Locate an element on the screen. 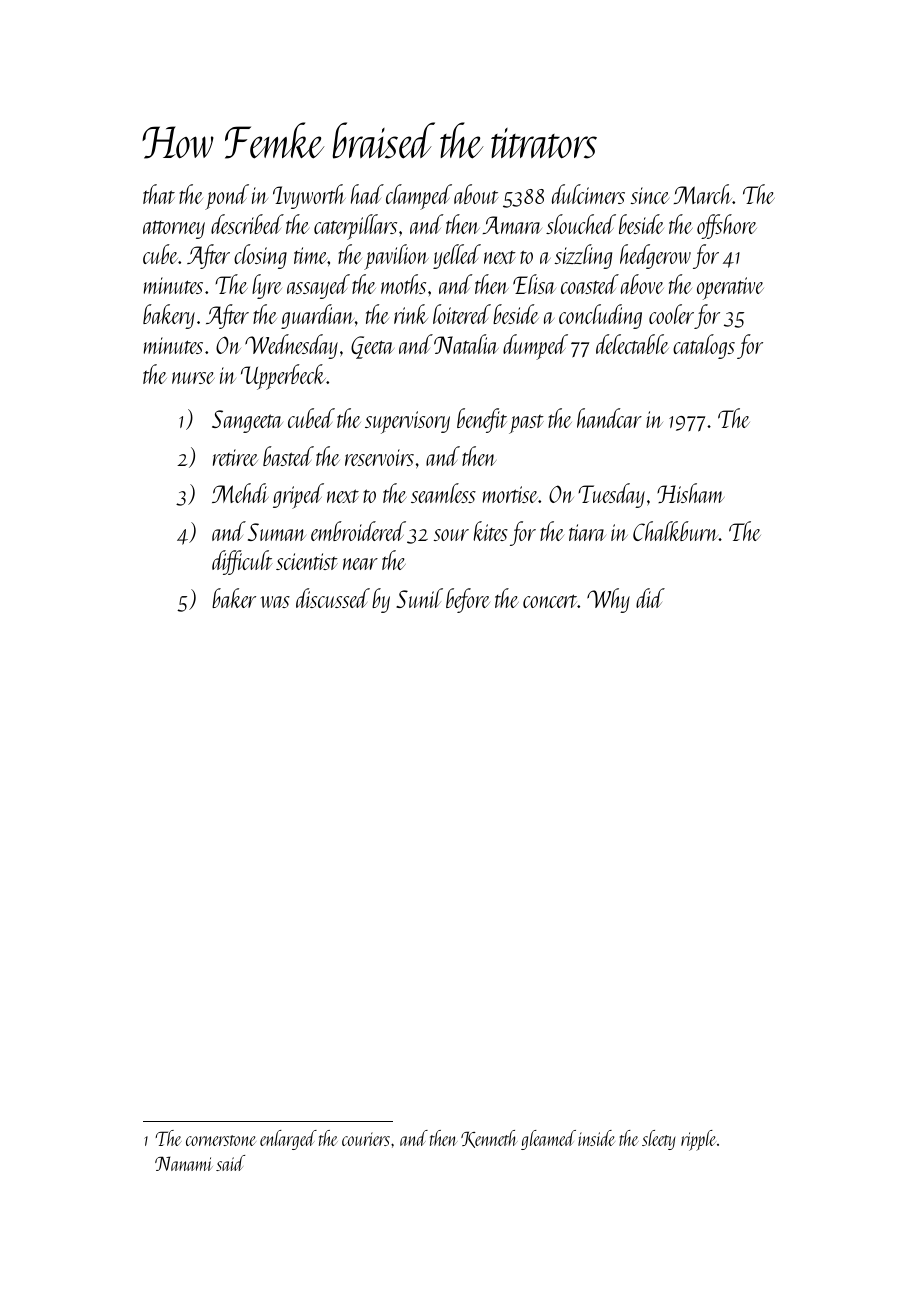  discussed is located at coordinates (333, 598).
